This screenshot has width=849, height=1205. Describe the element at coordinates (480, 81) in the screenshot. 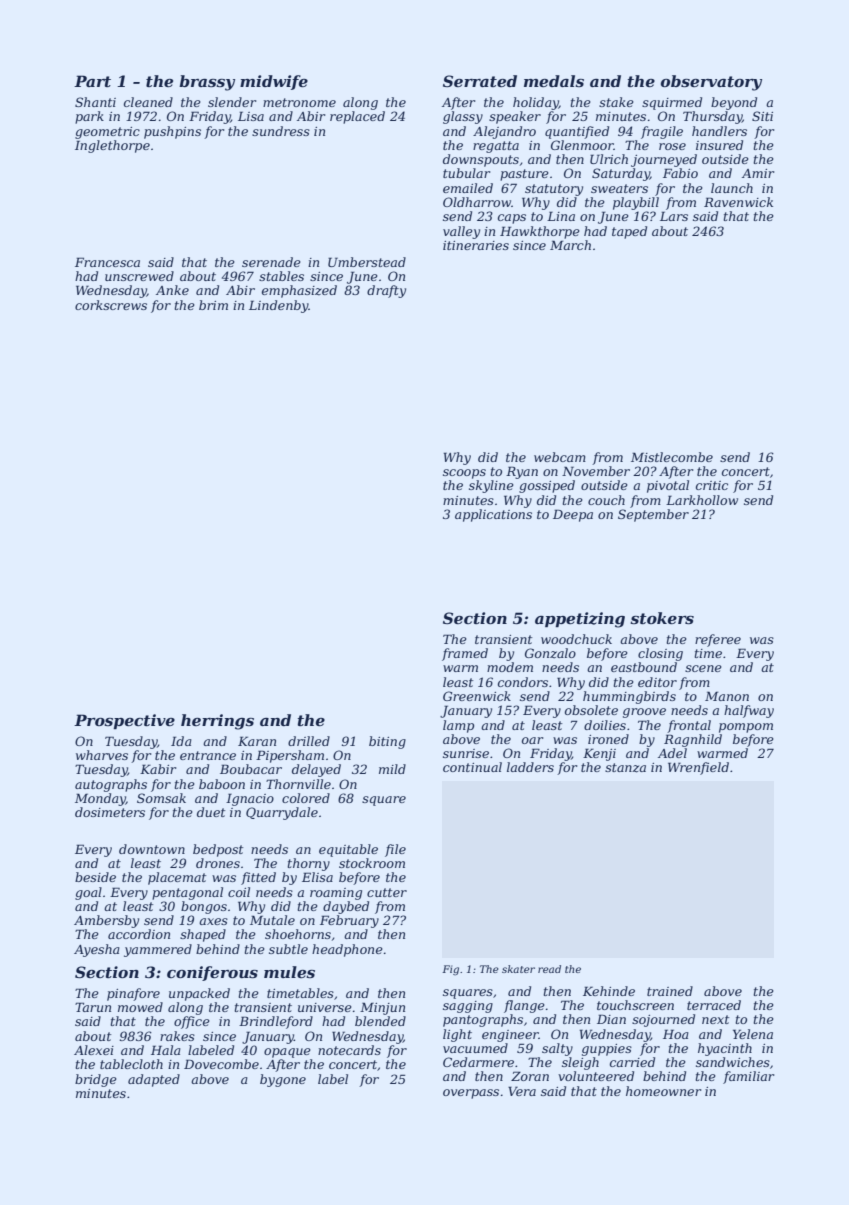

I see `Serrated` at that location.
